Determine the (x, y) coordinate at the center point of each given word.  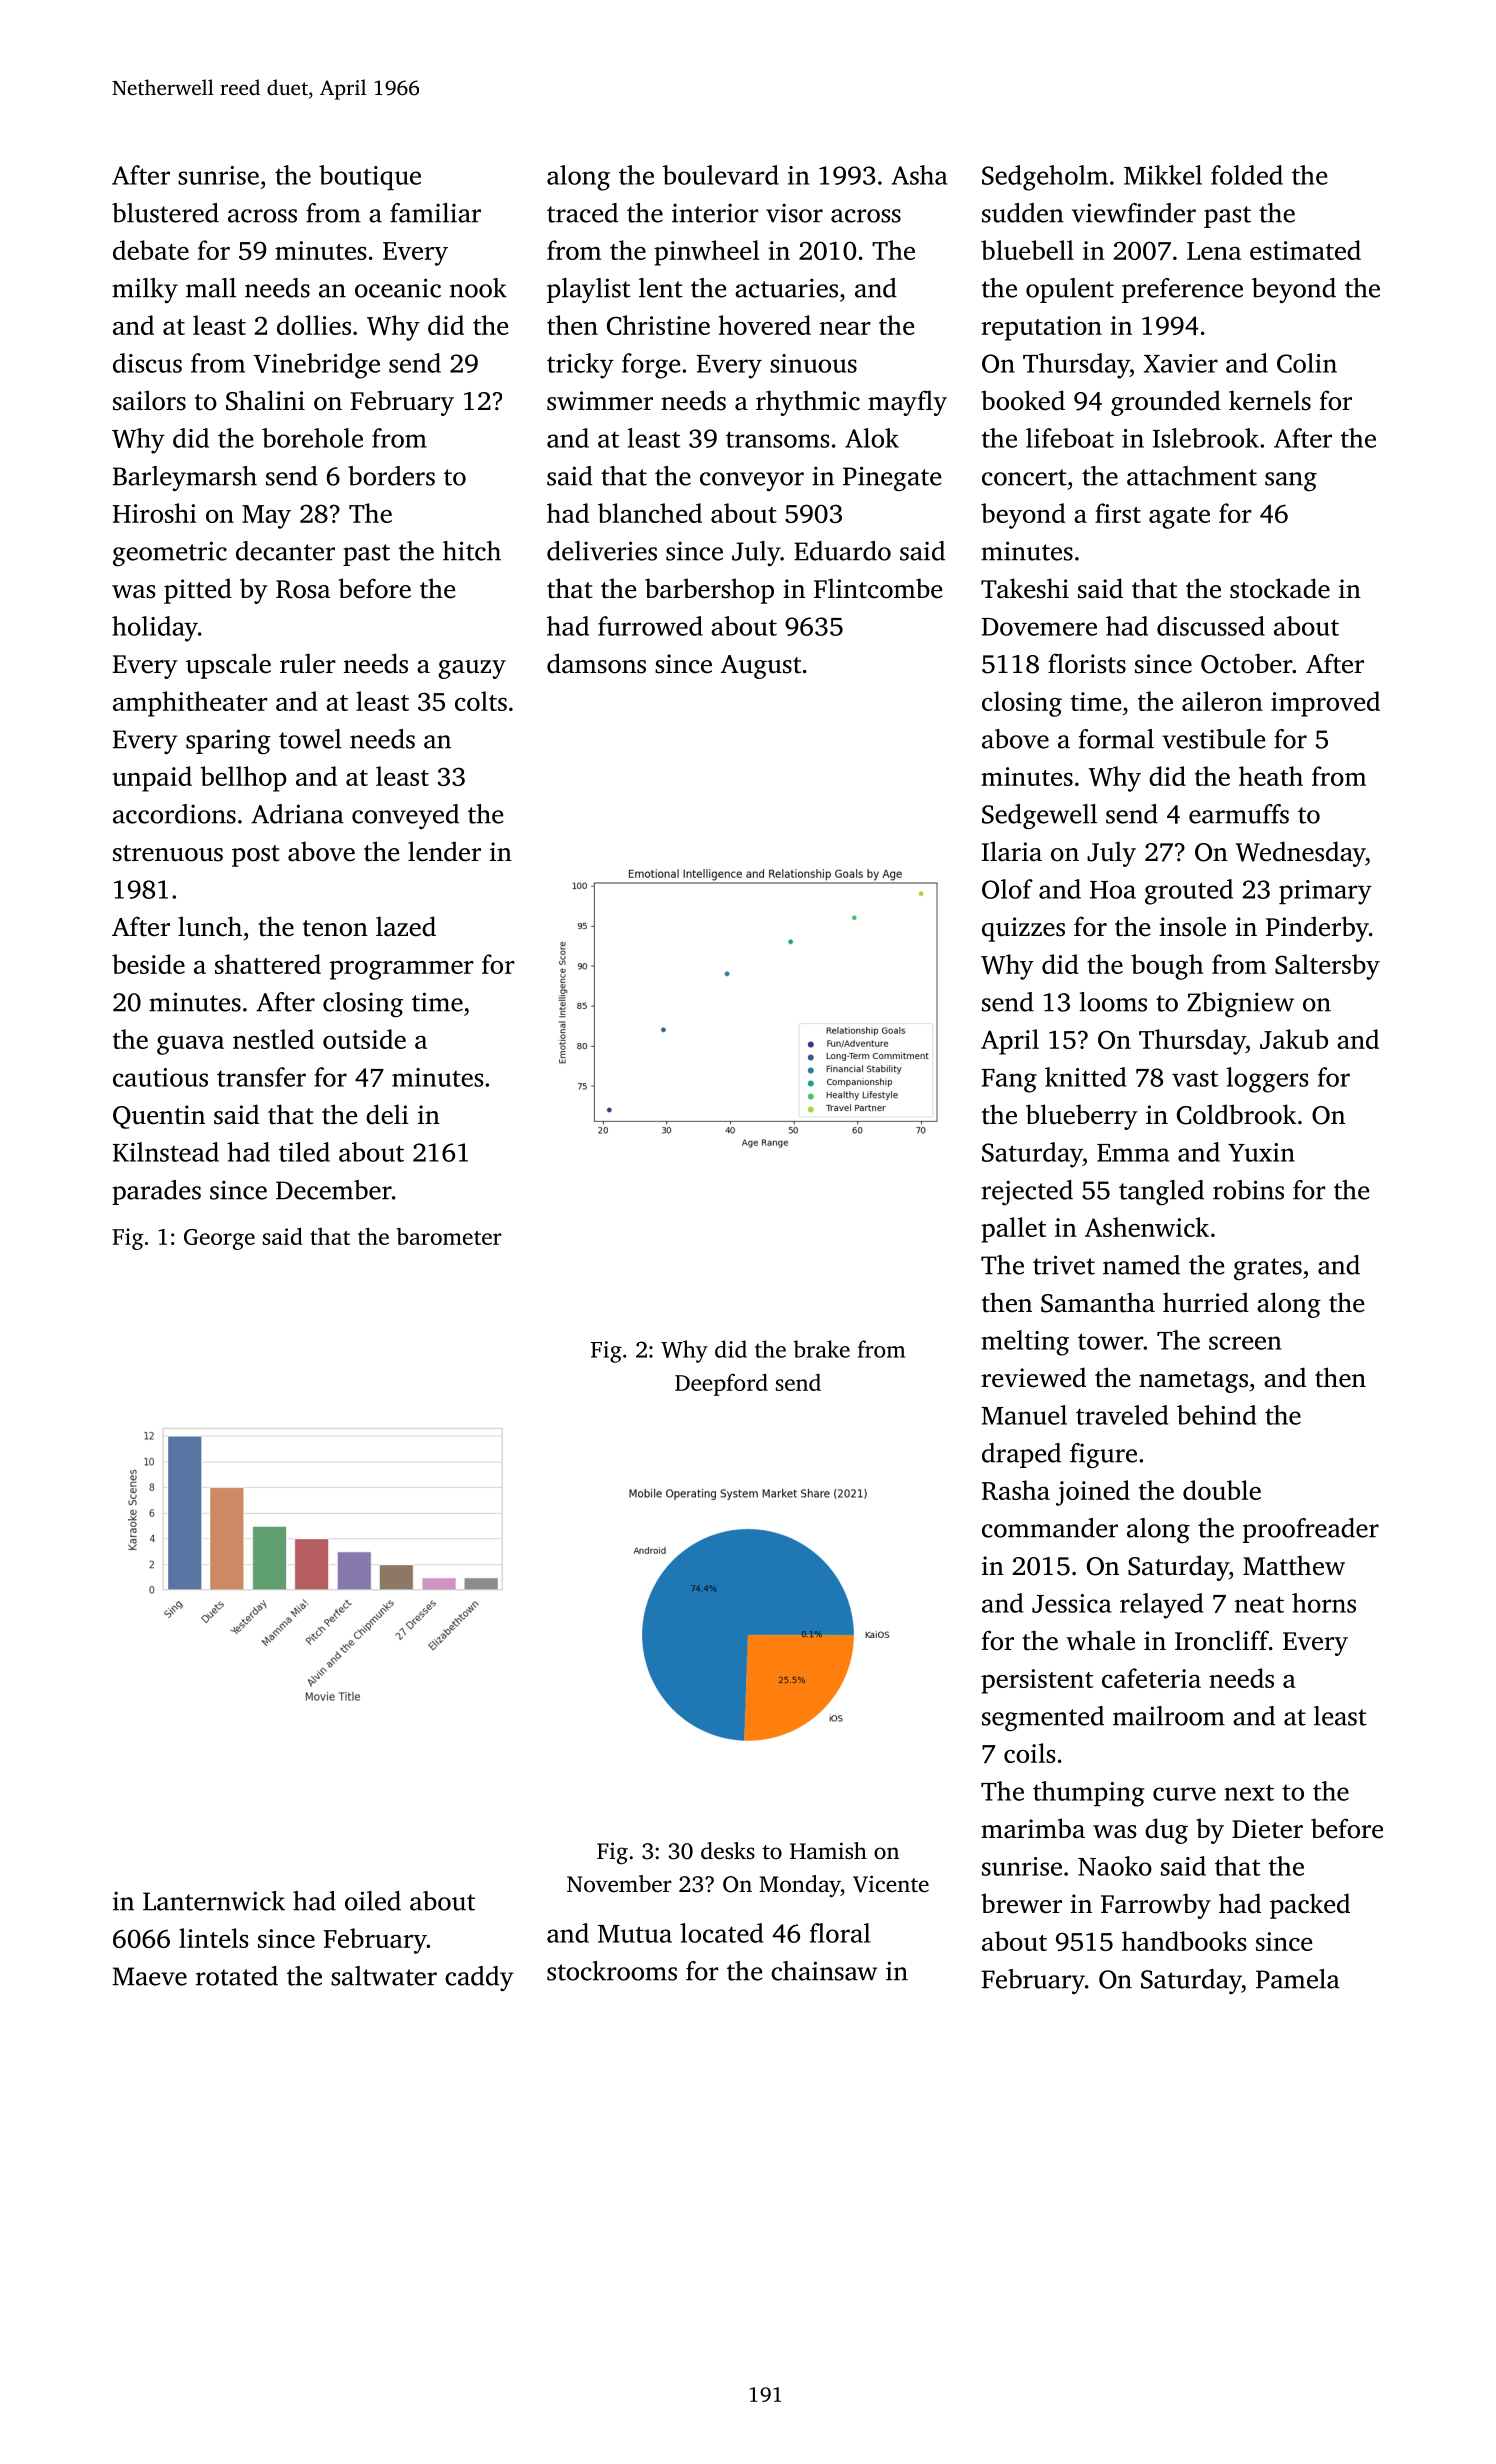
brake (821, 1349)
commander (1050, 1528)
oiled (373, 1901)
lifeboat (1070, 438)
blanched (650, 513)
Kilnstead (166, 1152)
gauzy (472, 669)
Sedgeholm (1045, 178)
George (219, 1239)
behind (1216, 1415)
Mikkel (1163, 175)
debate (151, 250)
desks (728, 1851)
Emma (1133, 1153)
